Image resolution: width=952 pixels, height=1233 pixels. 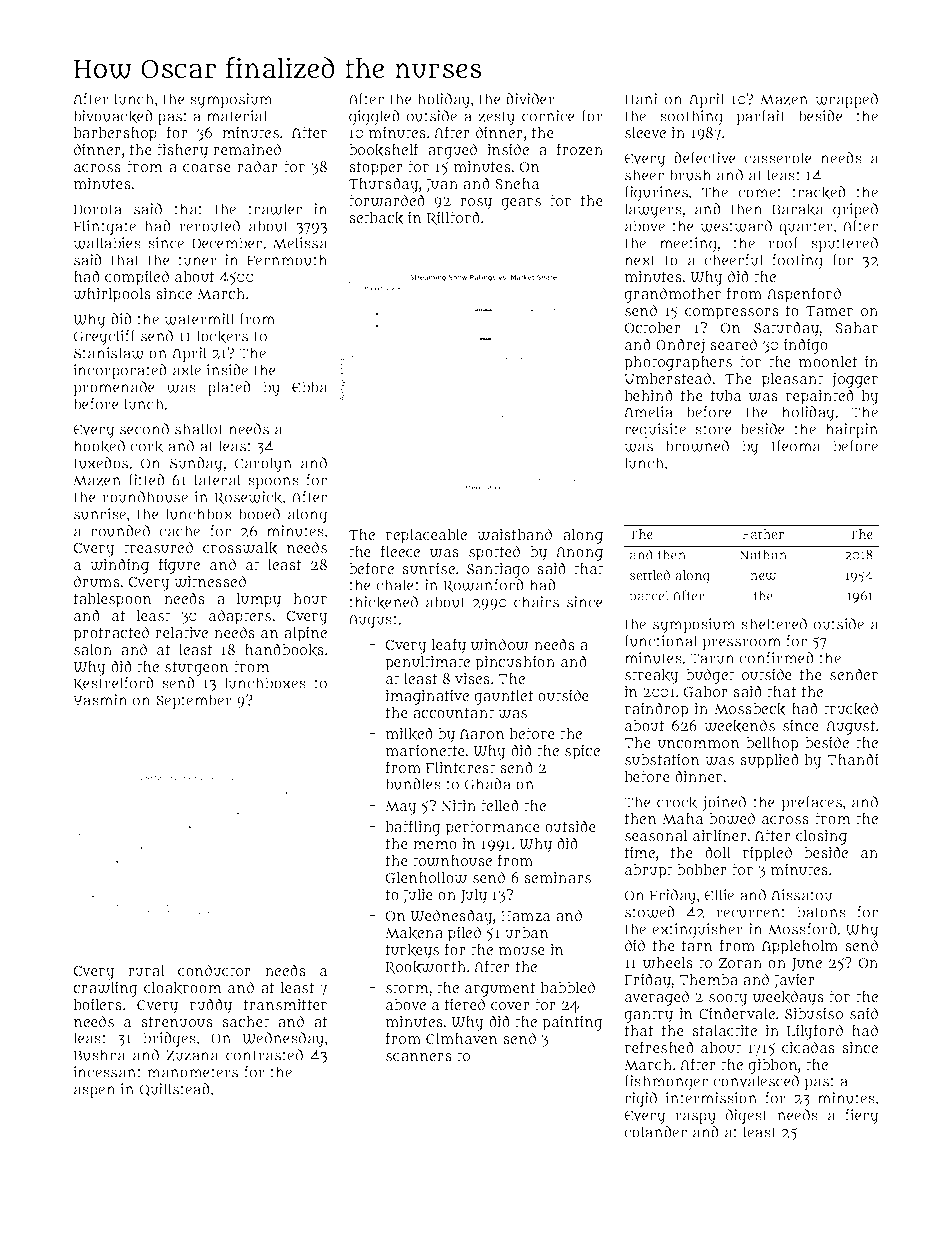 I want to click on digest, so click(x=747, y=1117).
